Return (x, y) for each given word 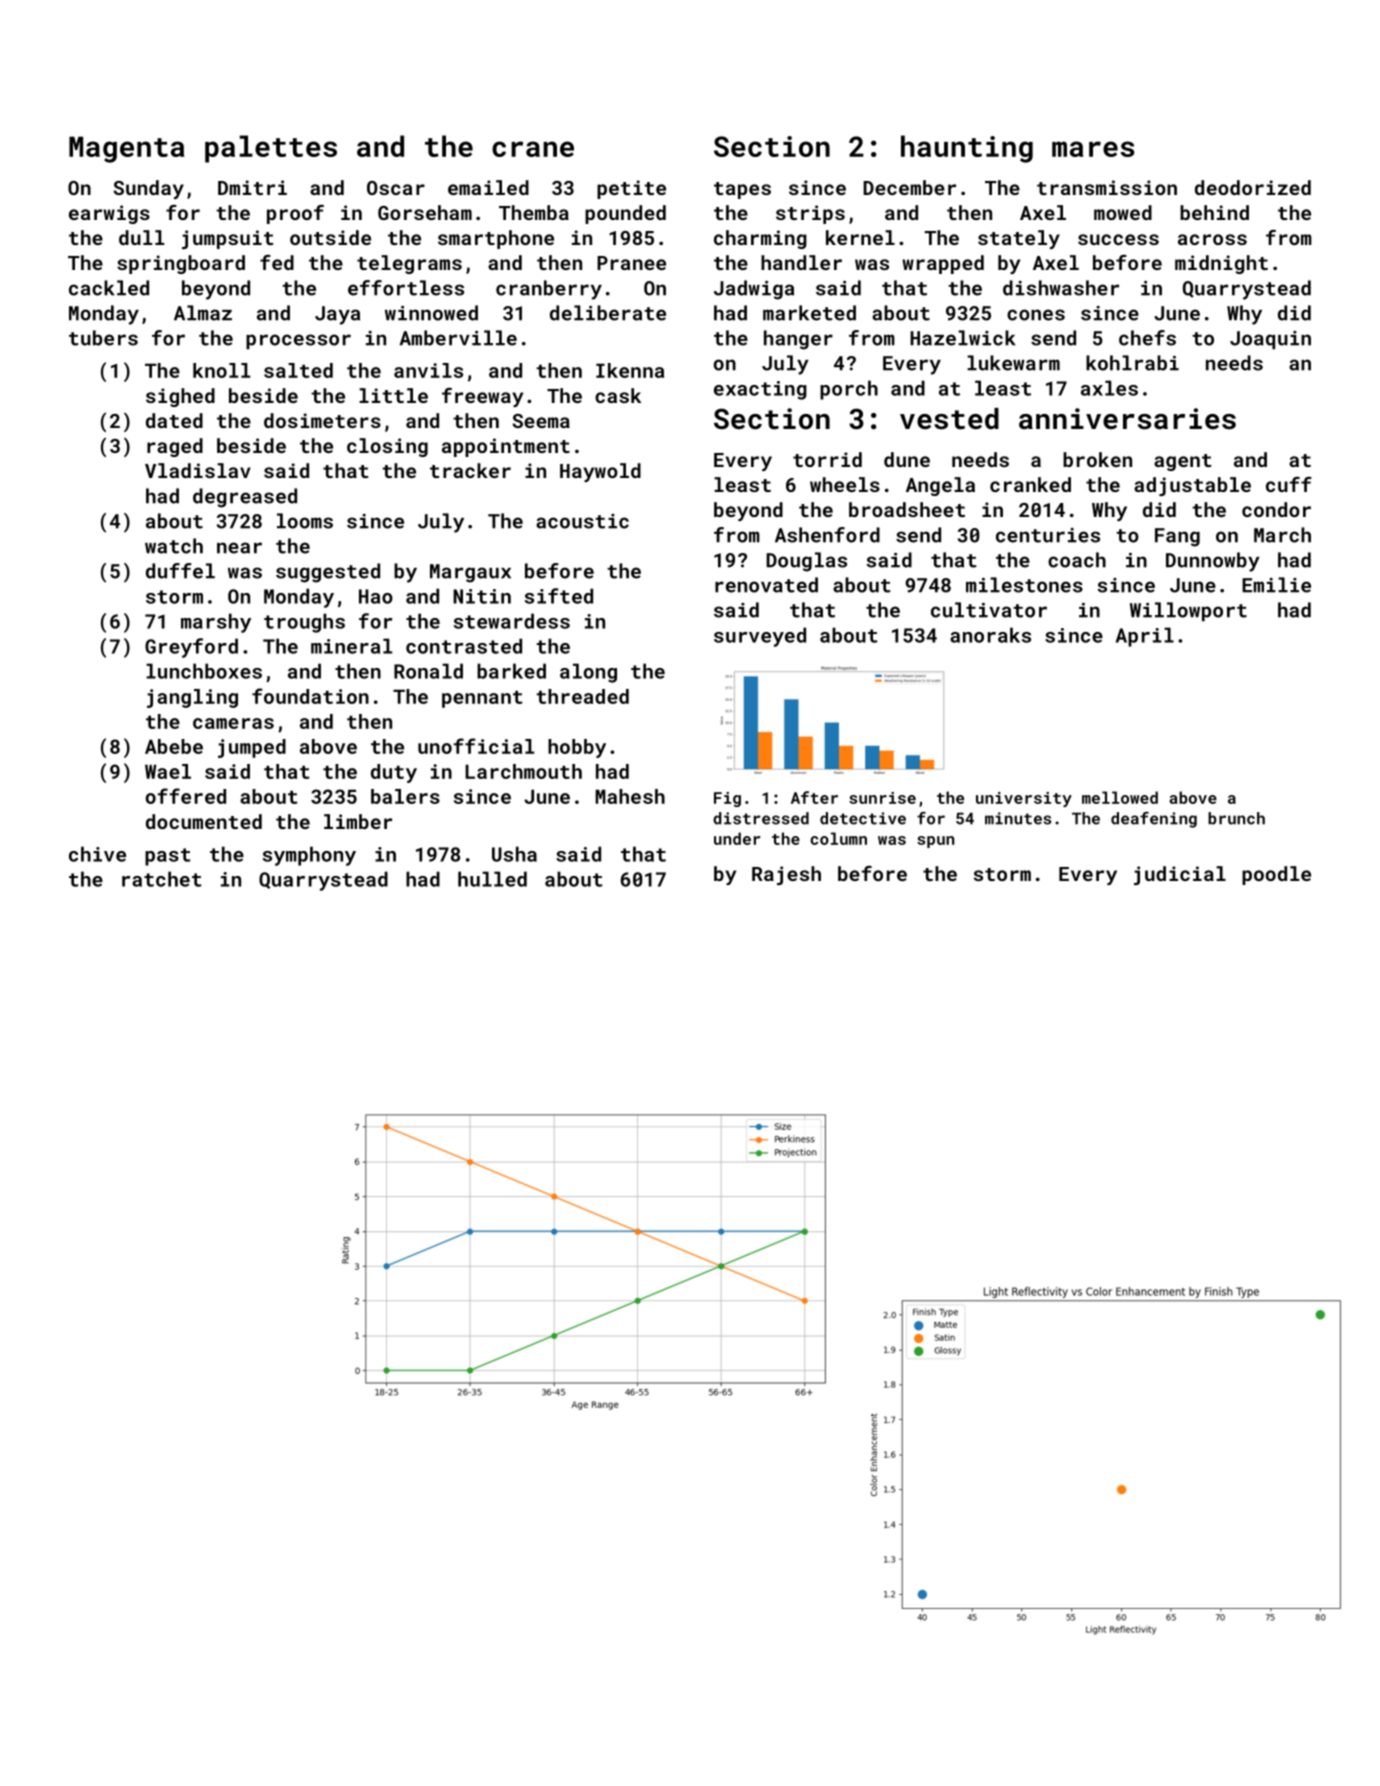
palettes (271, 149)
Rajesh (786, 875)
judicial (1180, 875)
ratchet (162, 879)
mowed (1123, 212)
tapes (742, 190)
